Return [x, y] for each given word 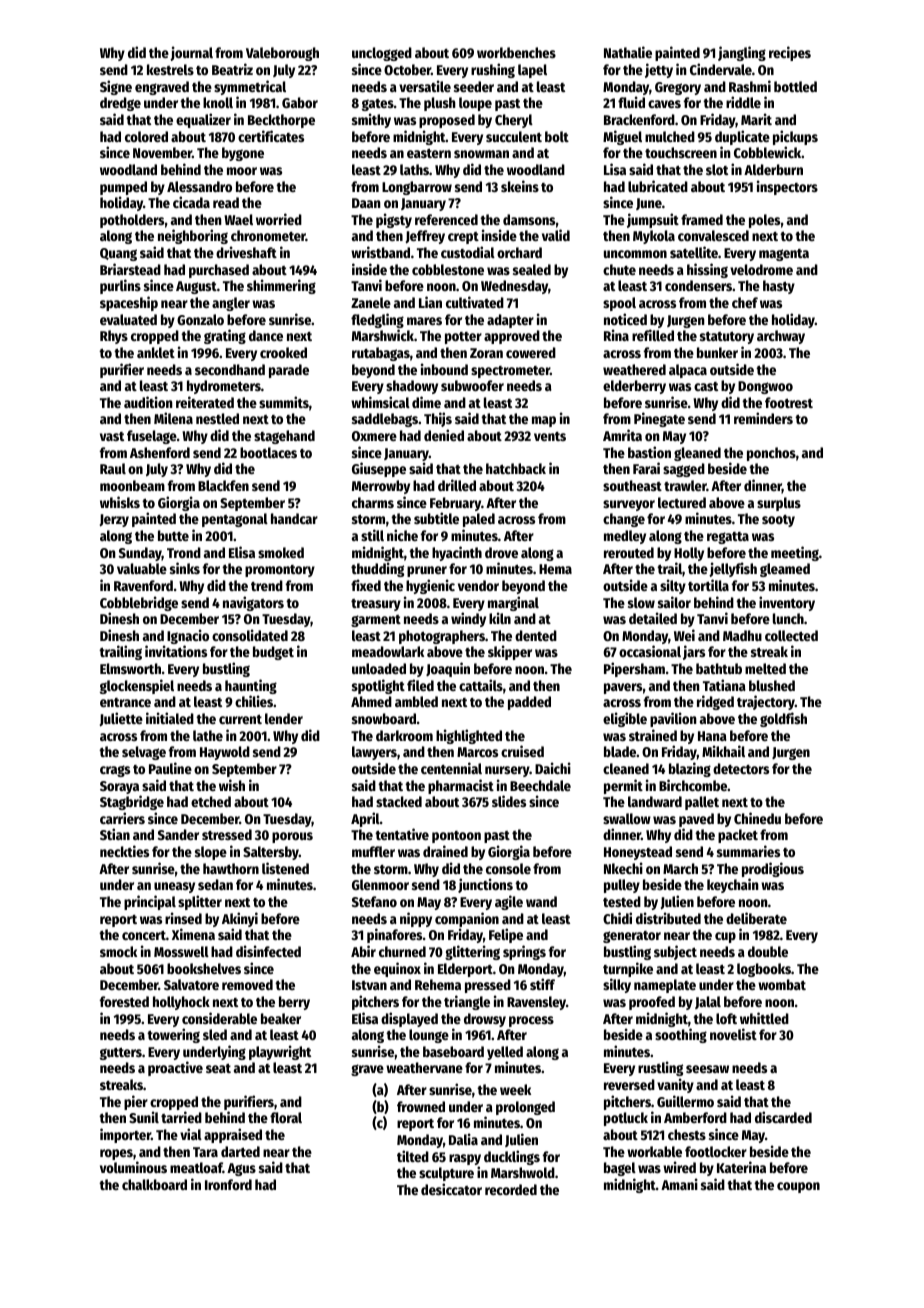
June [649, 204]
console [508, 868]
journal [191, 53]
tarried [181, 1117]
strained [653, 735]
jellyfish [733, 569]
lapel [532, 71]
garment [376, 621]
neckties [124, 851]
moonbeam [132, 485]
